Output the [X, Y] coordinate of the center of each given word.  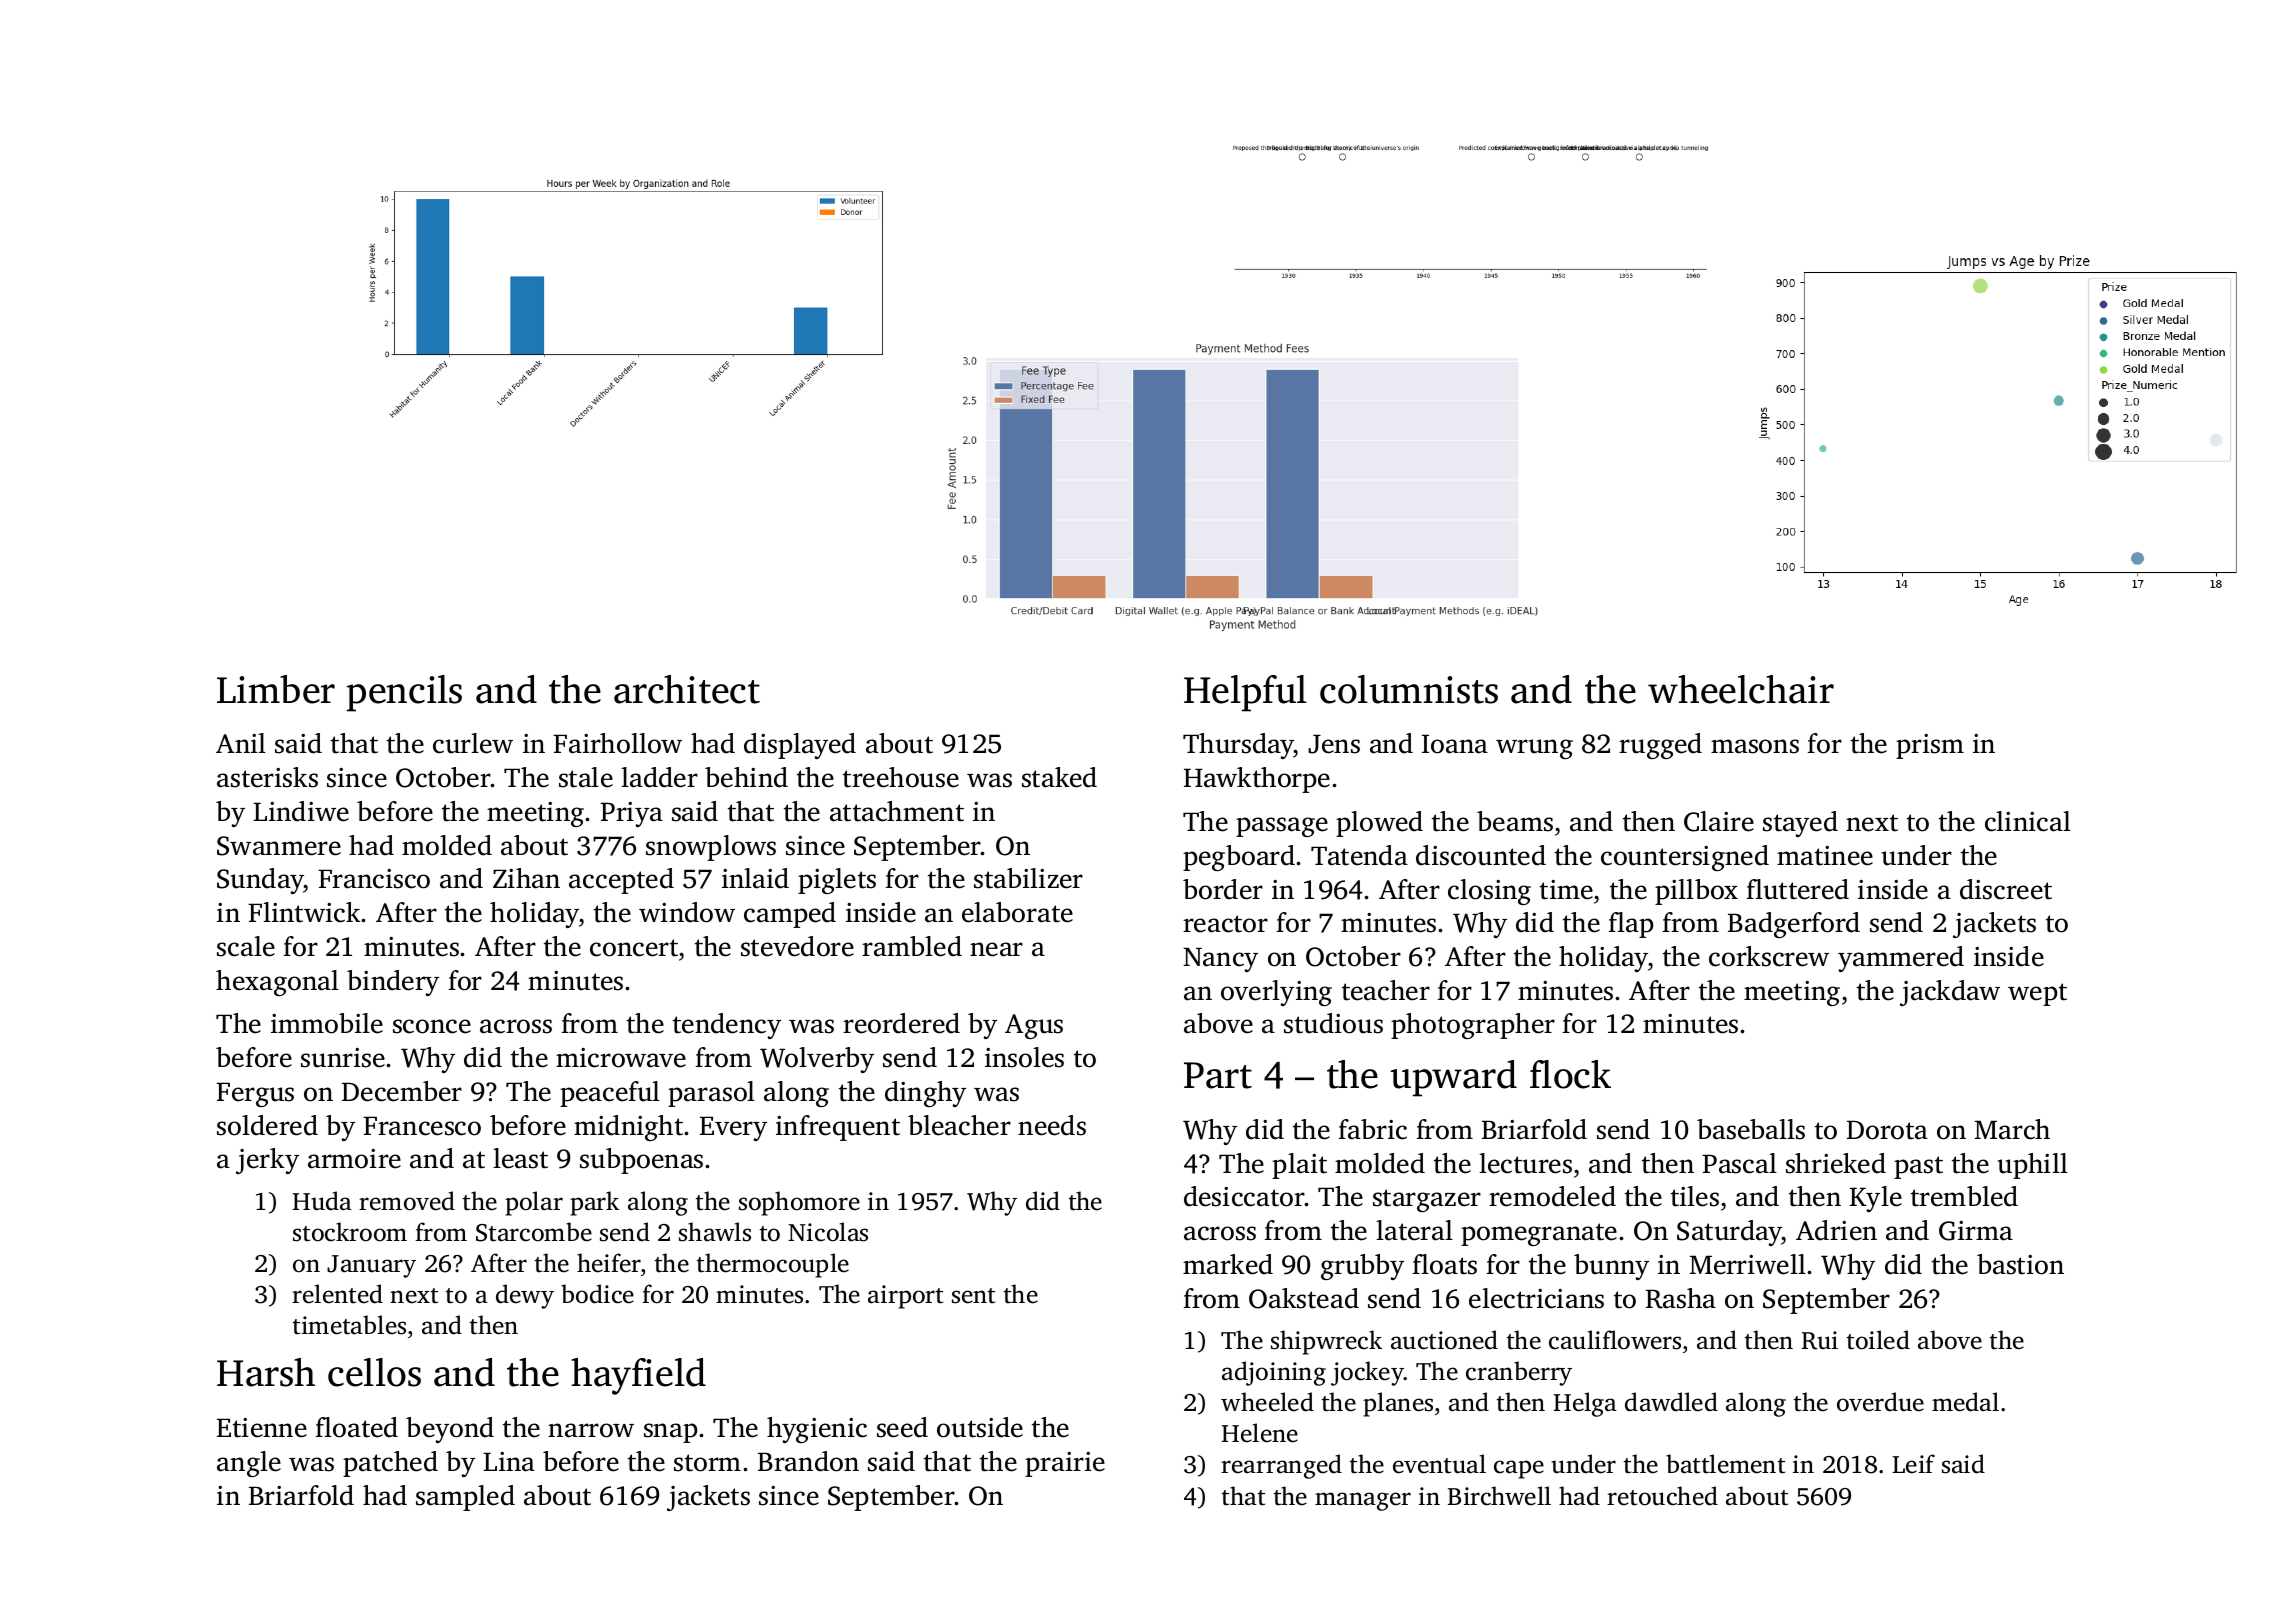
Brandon [808, 1461]
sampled [465, 1498]
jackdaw [1950, 993]
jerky [267, 1161]
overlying [1276, 993]
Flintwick [304, 912]
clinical [2028, 821]
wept [2037, 994]
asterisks [267, 777]
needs [1052, 1125]
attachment [897, 811]
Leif [1913, 1464]
